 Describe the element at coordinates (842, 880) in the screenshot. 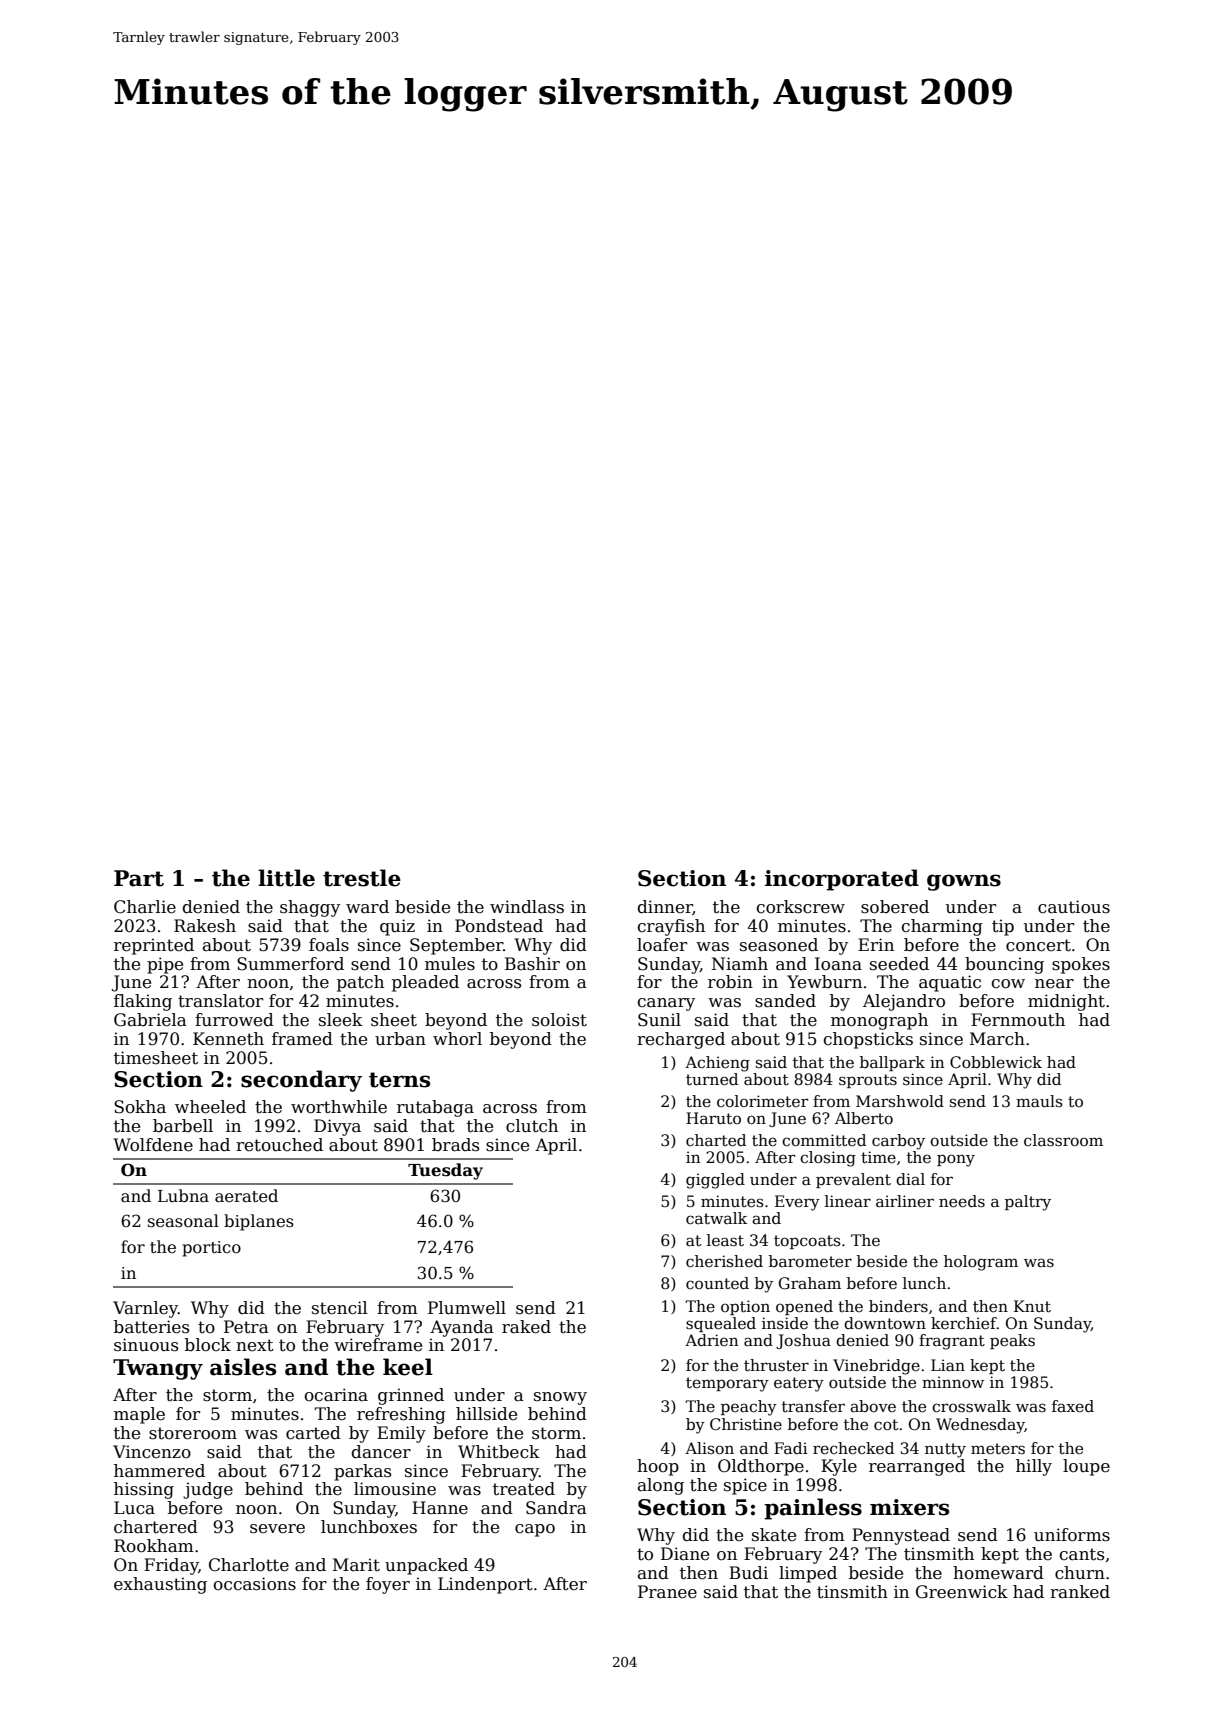

I see `incorporated` at that location.
